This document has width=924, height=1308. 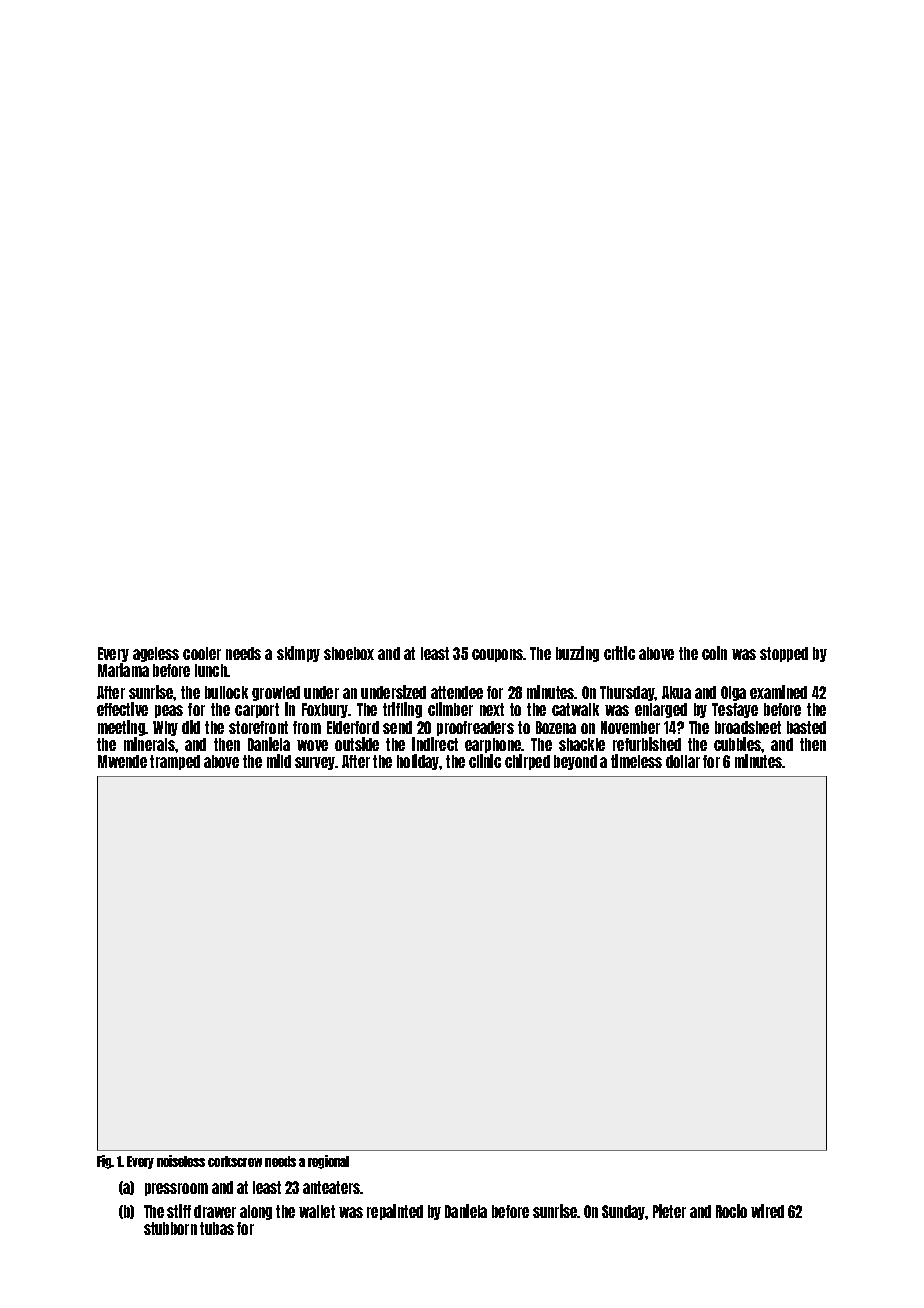 What do you see at coordinates (527, 762) in the document?
I see `chirped` at bounding box center [527, 762].
